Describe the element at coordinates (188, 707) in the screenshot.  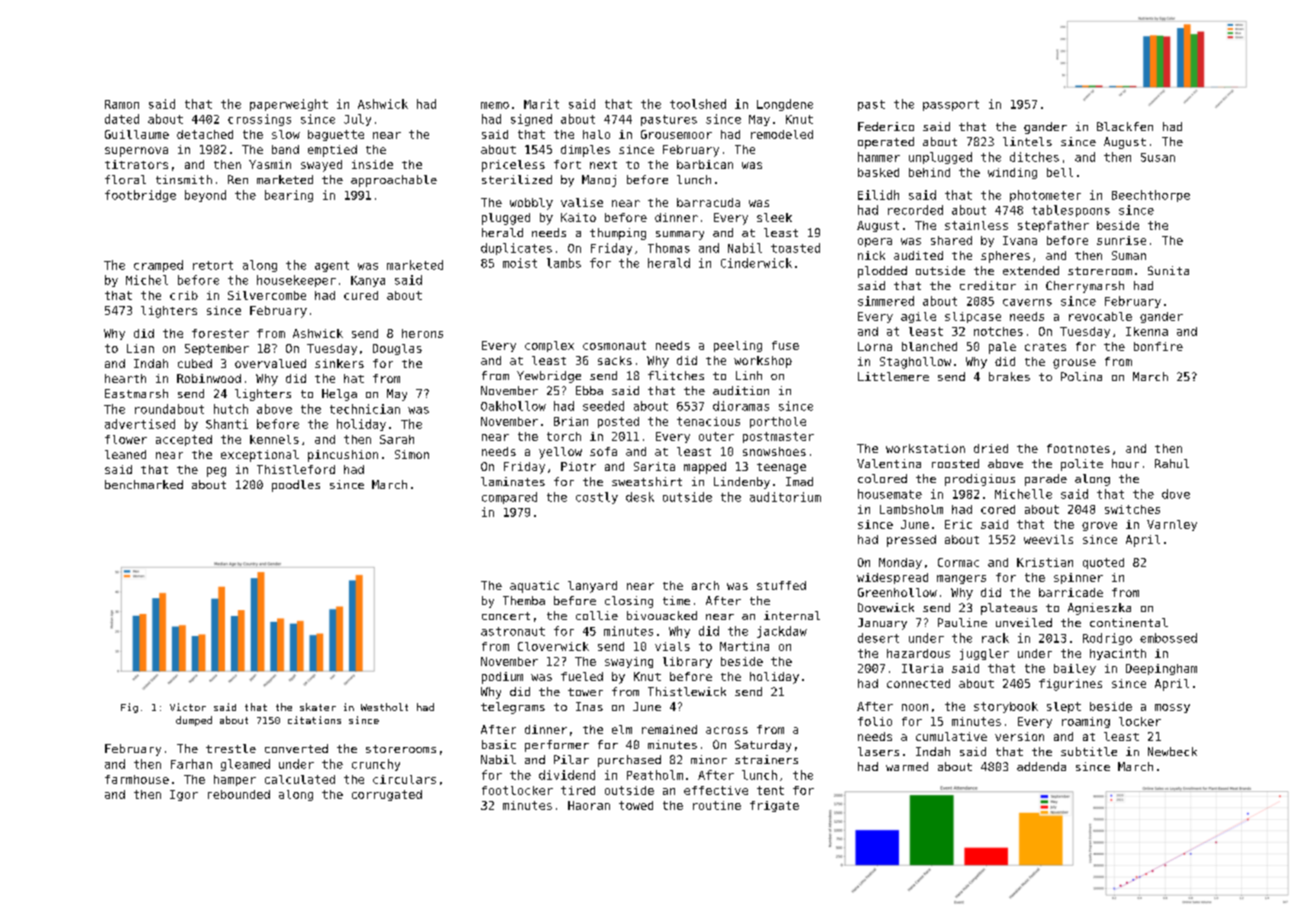
I see `Victor` at that location.
